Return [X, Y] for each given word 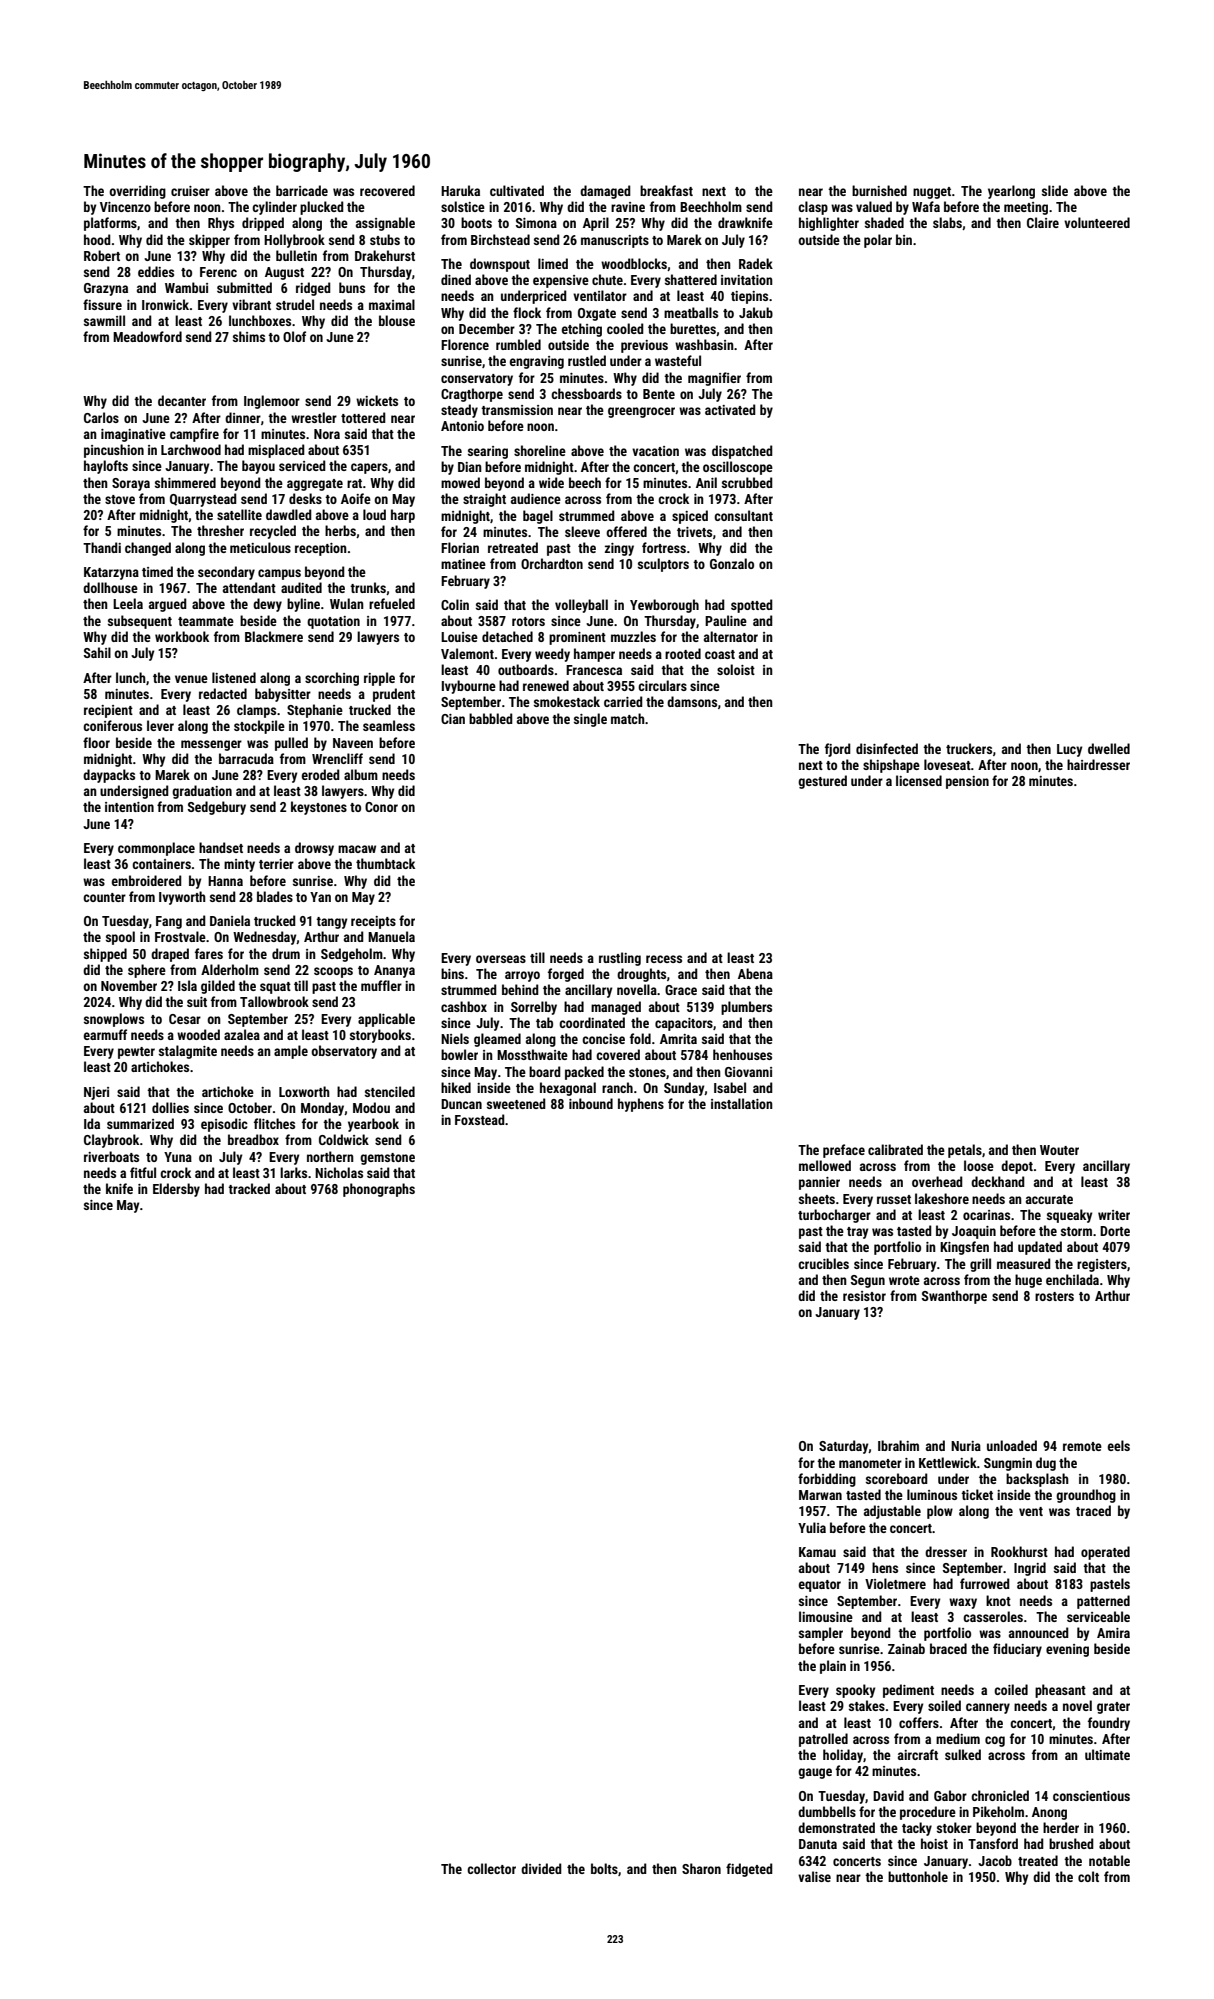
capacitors [684, 1024]
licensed [919, 780]
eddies [156, 271]
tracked [249, 1188]
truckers [969, 748]
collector [491, 1868]
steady [459, 411]
